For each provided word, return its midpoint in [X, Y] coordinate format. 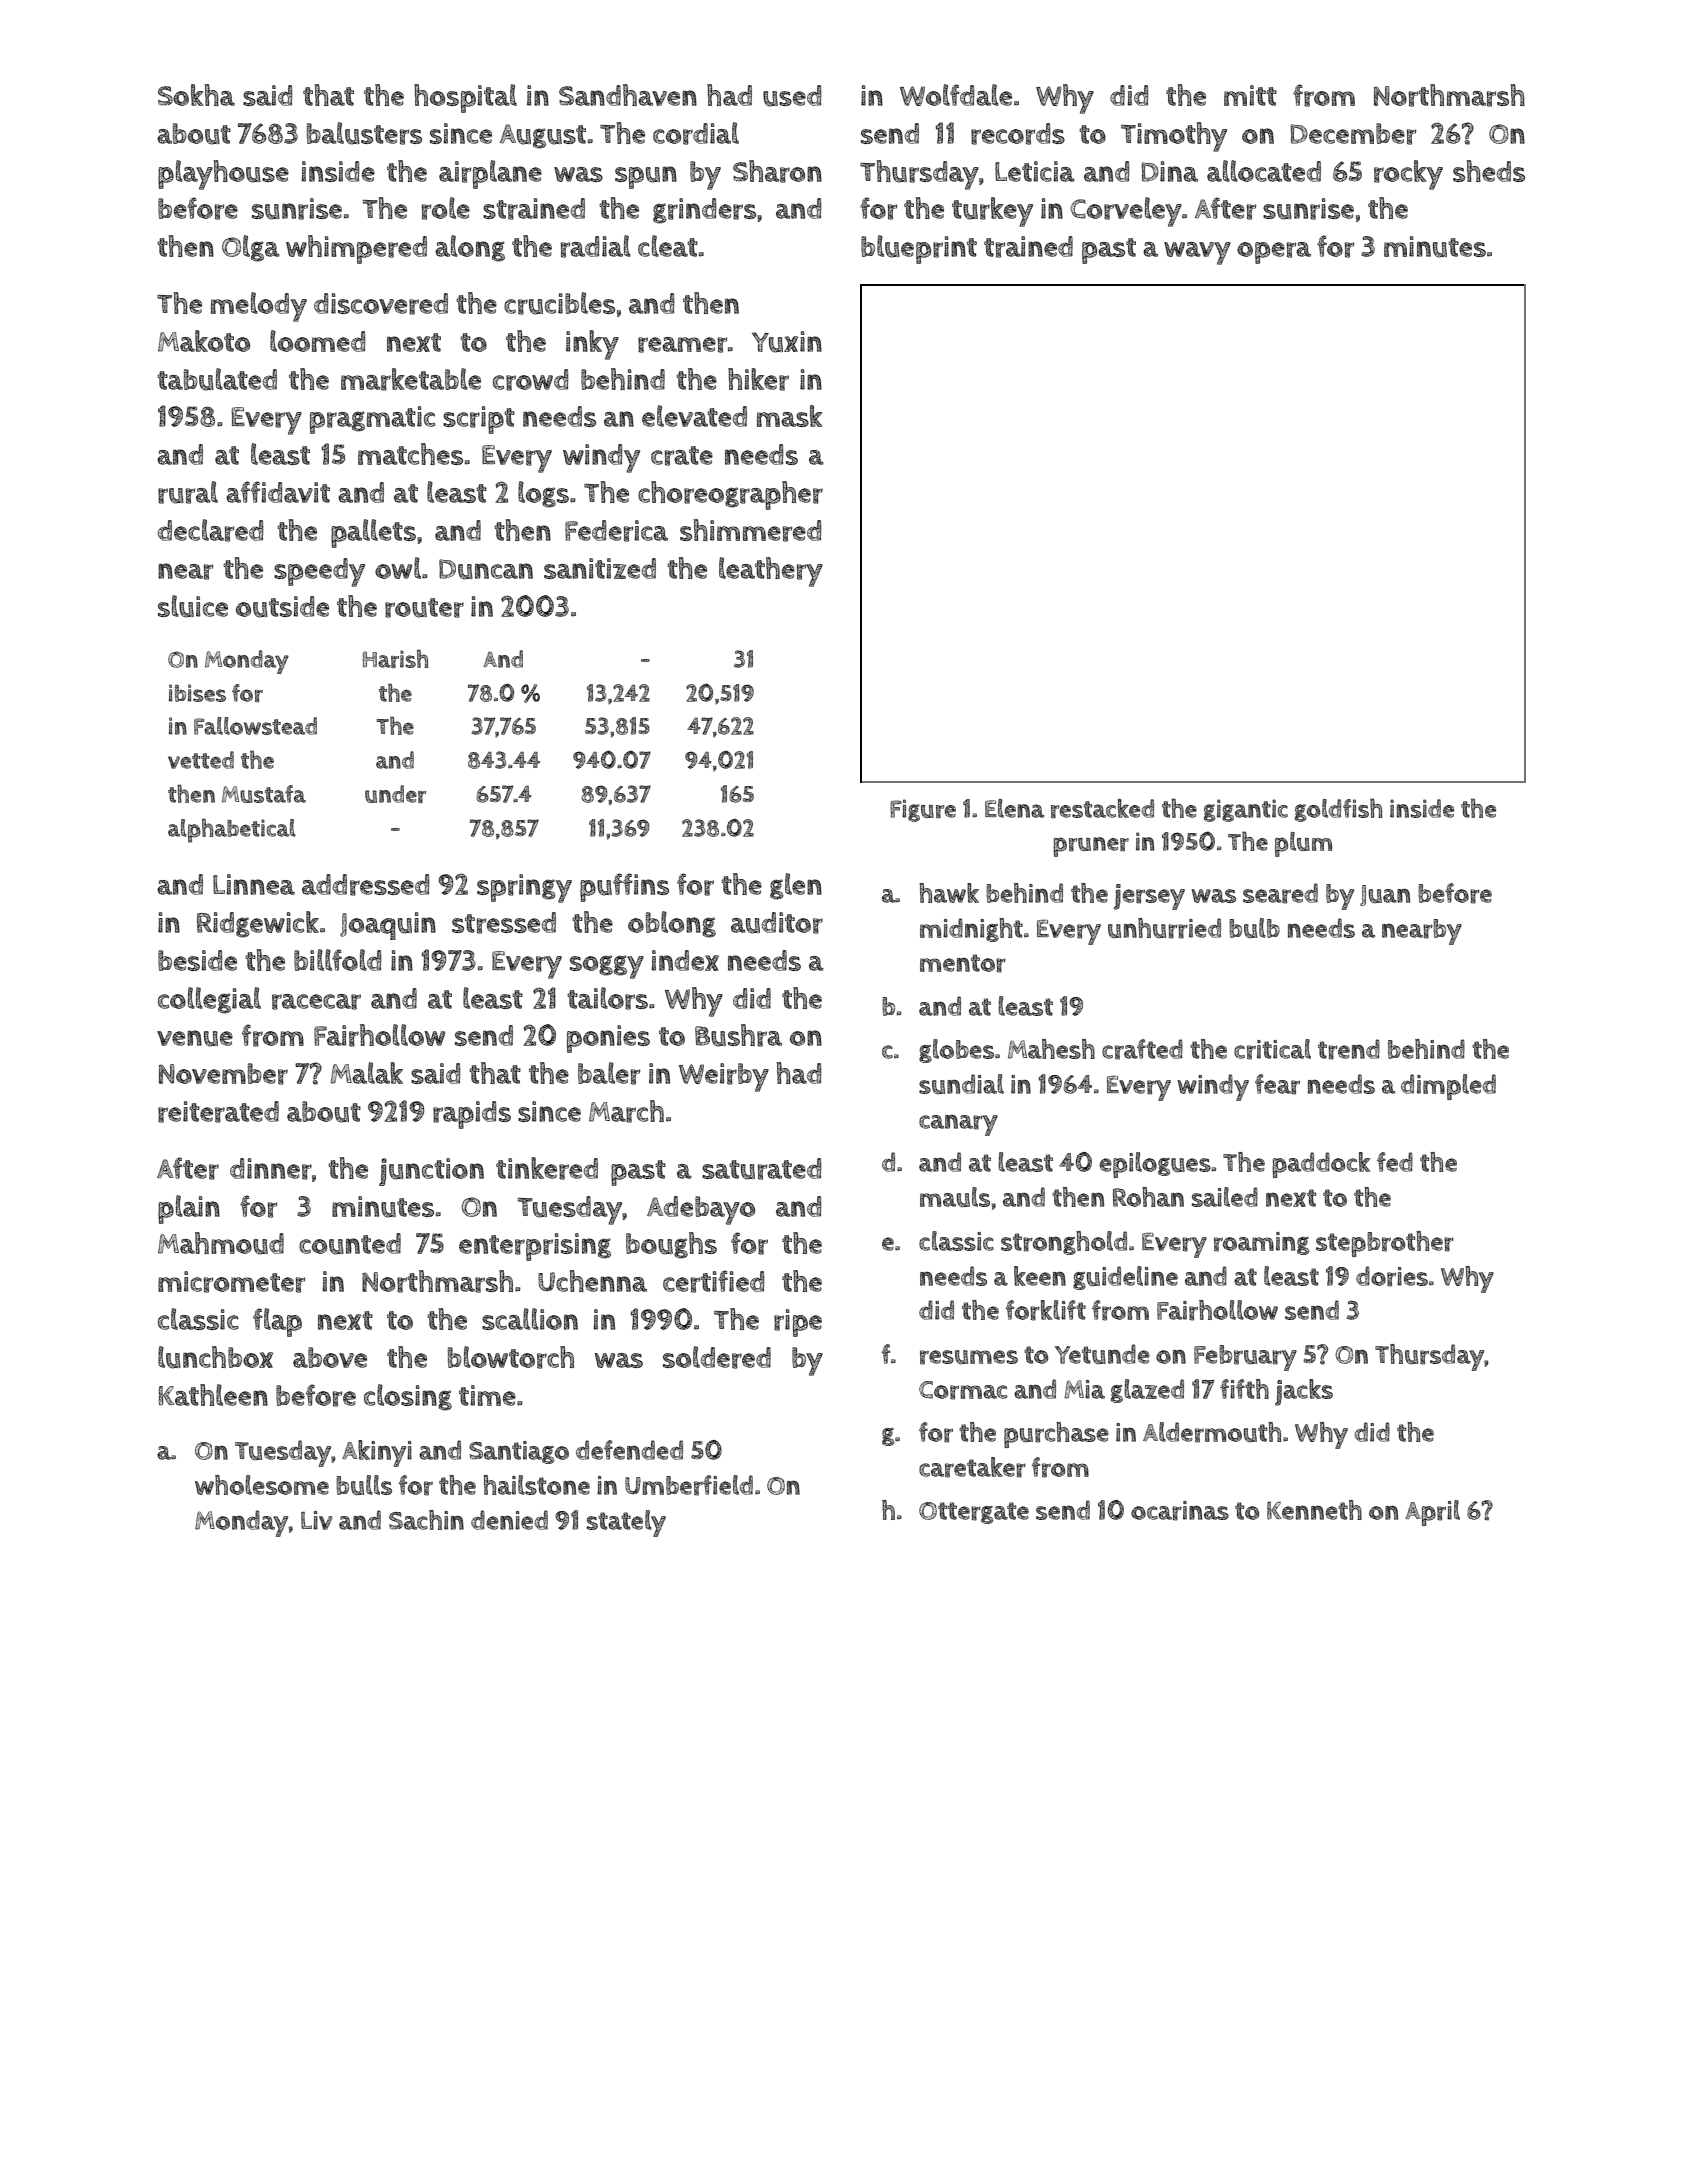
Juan [1385, 895]
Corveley [1126, 212]
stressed [504, 923]
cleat [668, 246]
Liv [317, 1520]
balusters [364, 133]
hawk [949, 893]
